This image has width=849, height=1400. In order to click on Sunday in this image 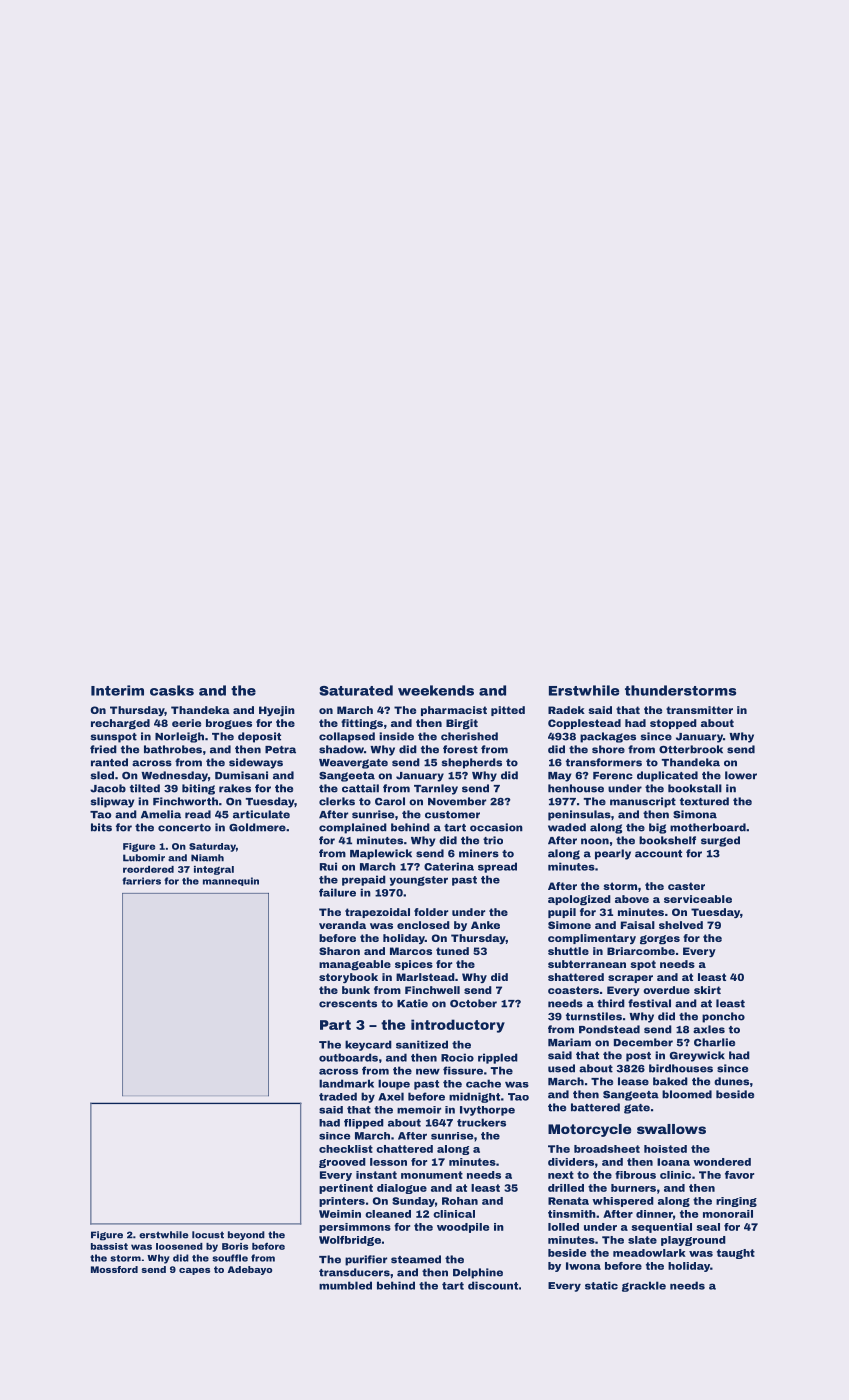, I will do `click(413, 1202)`.
